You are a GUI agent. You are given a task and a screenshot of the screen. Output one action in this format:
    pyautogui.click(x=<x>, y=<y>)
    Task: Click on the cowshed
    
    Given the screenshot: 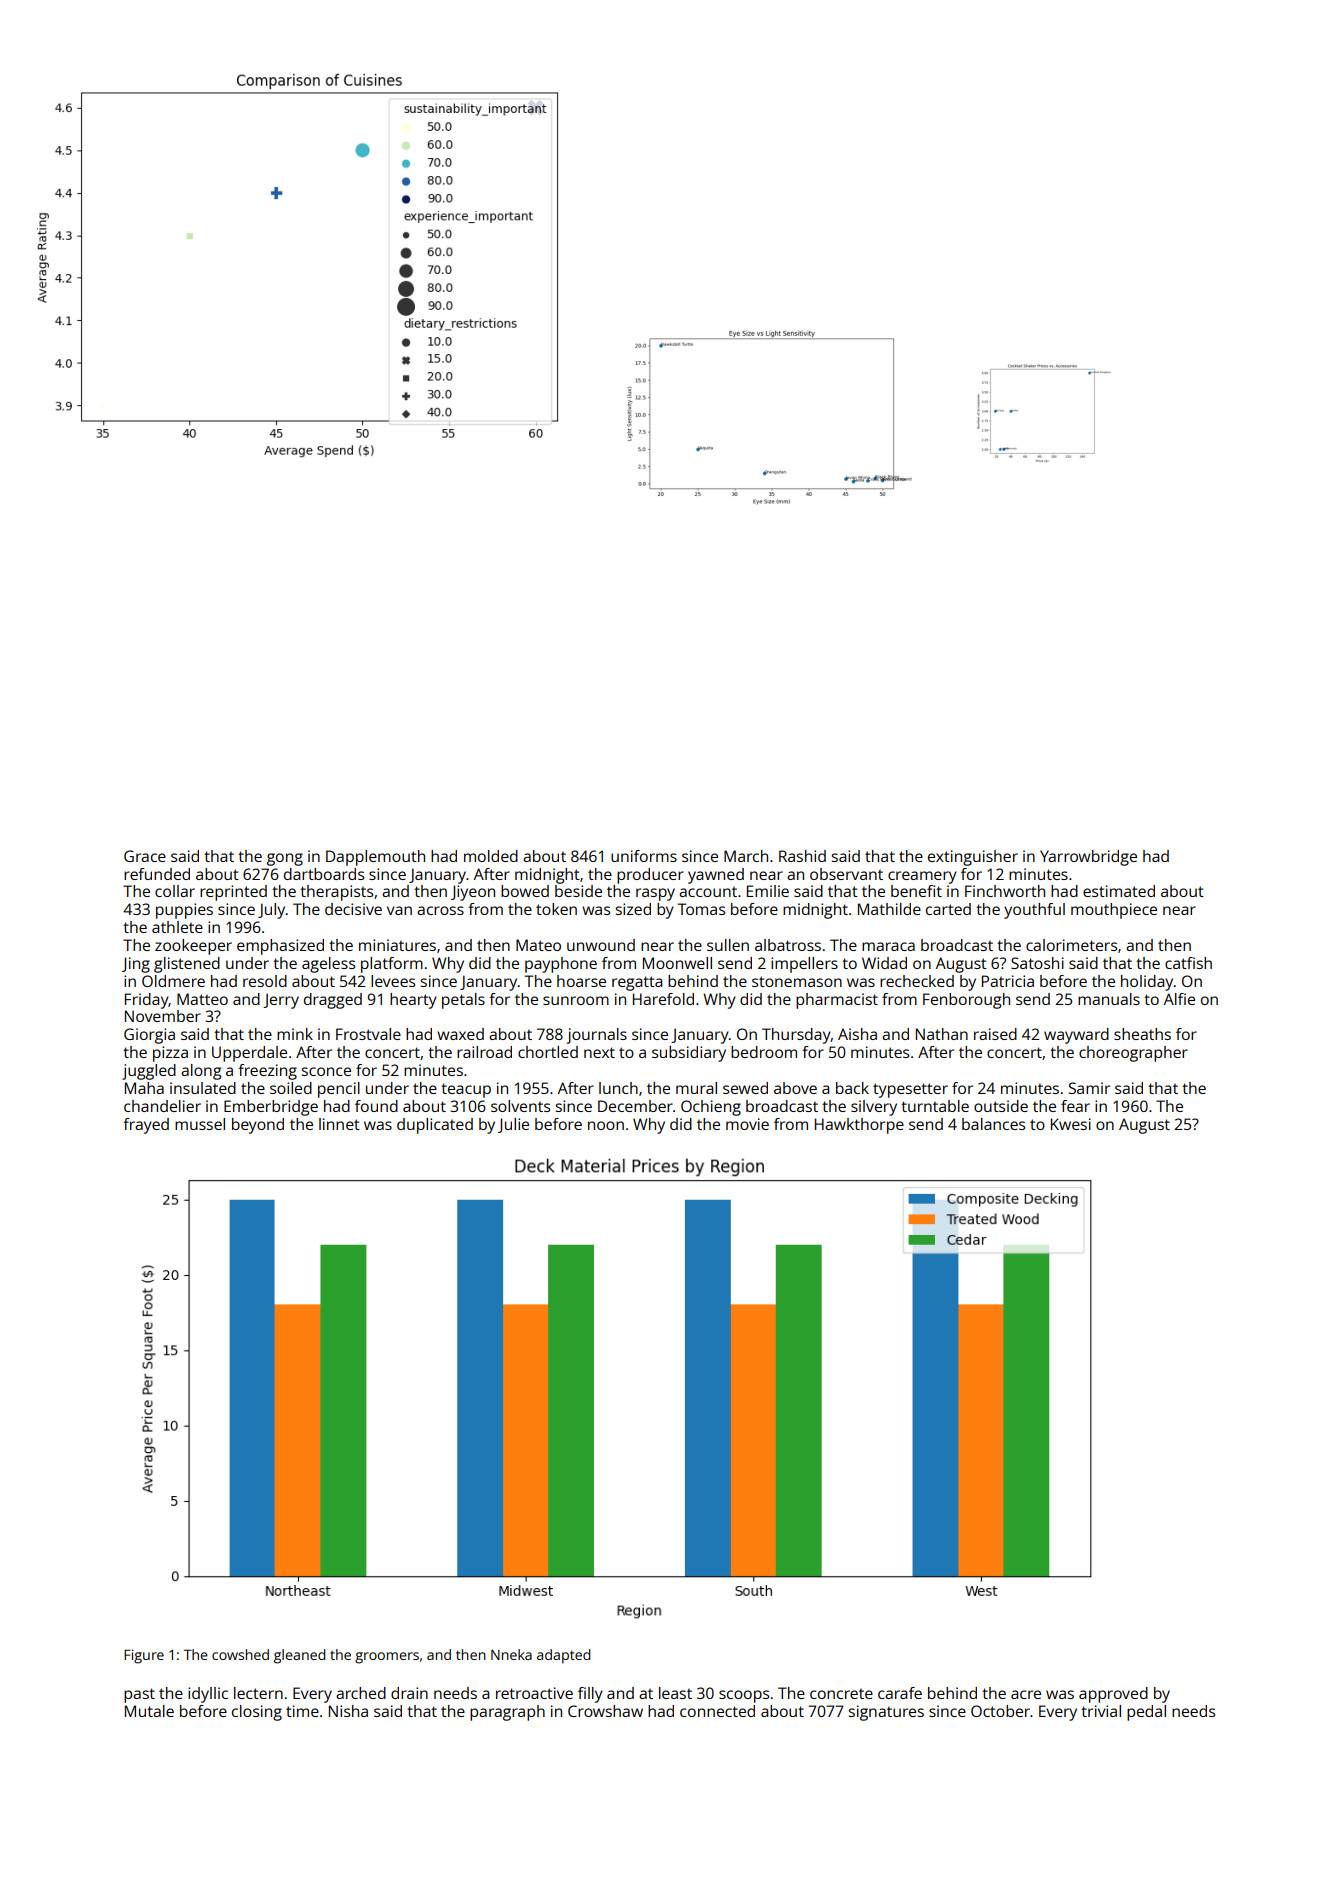 What is the action you would take?
    pyautogui.click(x=240, y=1654)
